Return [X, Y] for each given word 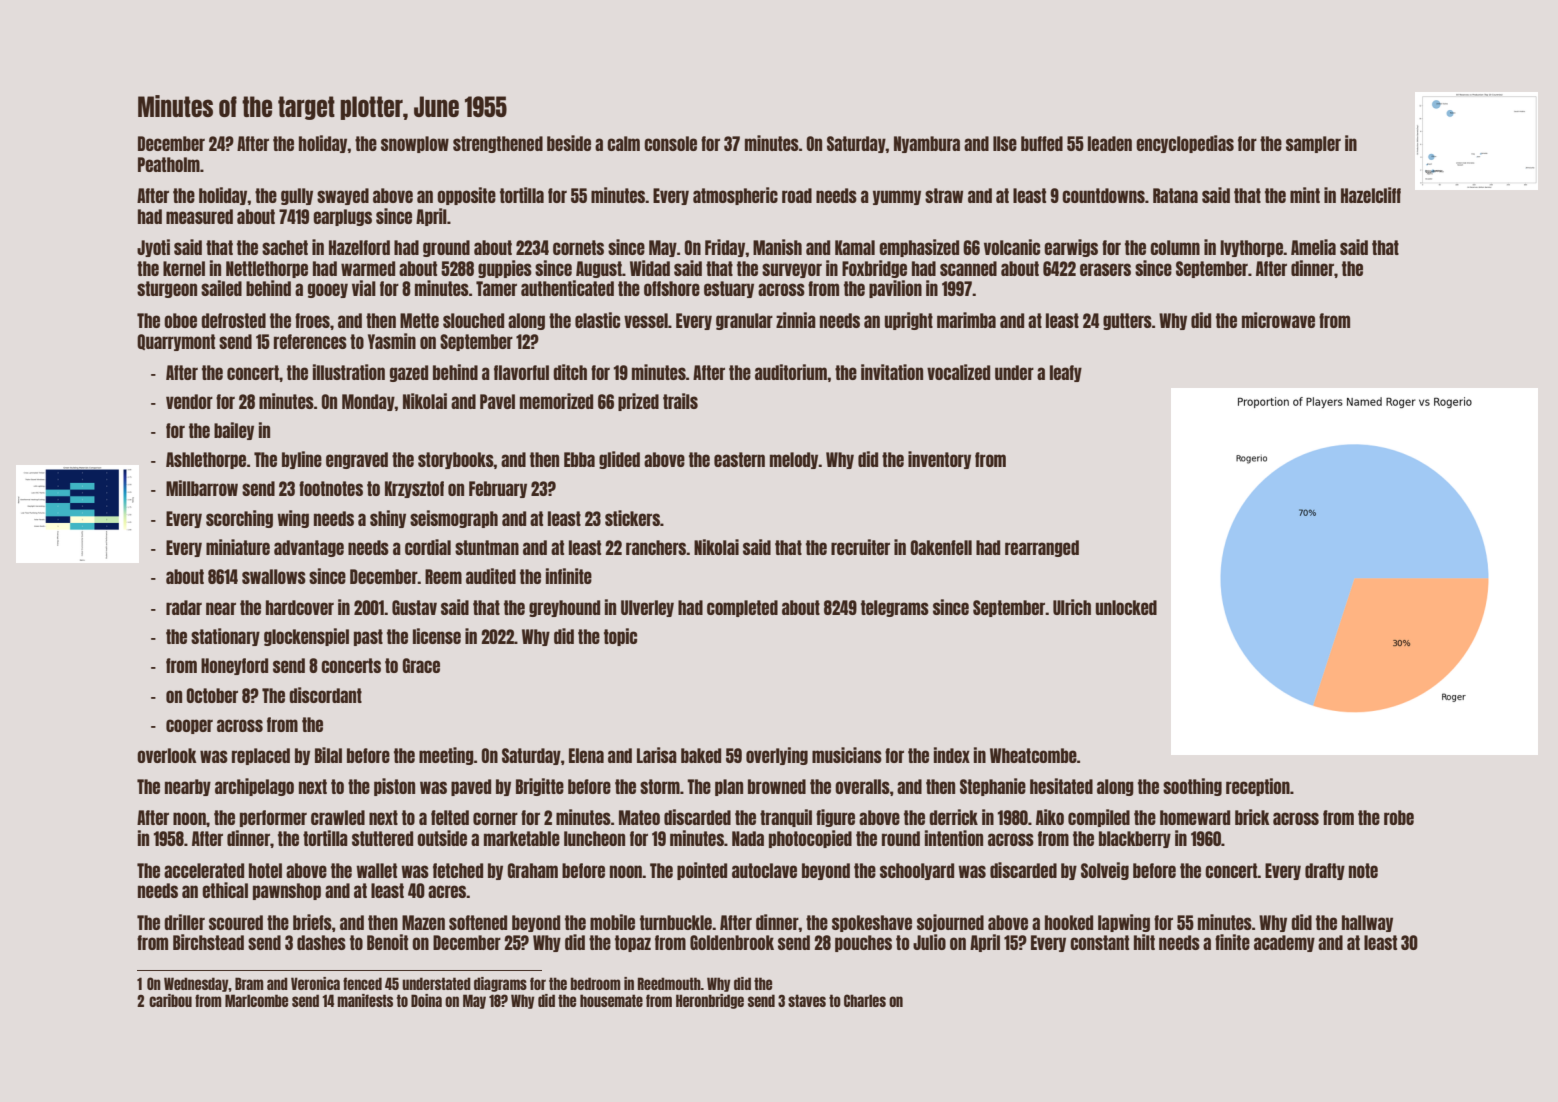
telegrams [895, 608]
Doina [426, 1000]
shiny [388, 519]
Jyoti [153, 248]
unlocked [1126, 607]
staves [807, 1000]
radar [184, 607]
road [797, 195]
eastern [739, 459]
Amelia [1313, 247]
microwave [1278, 320]
